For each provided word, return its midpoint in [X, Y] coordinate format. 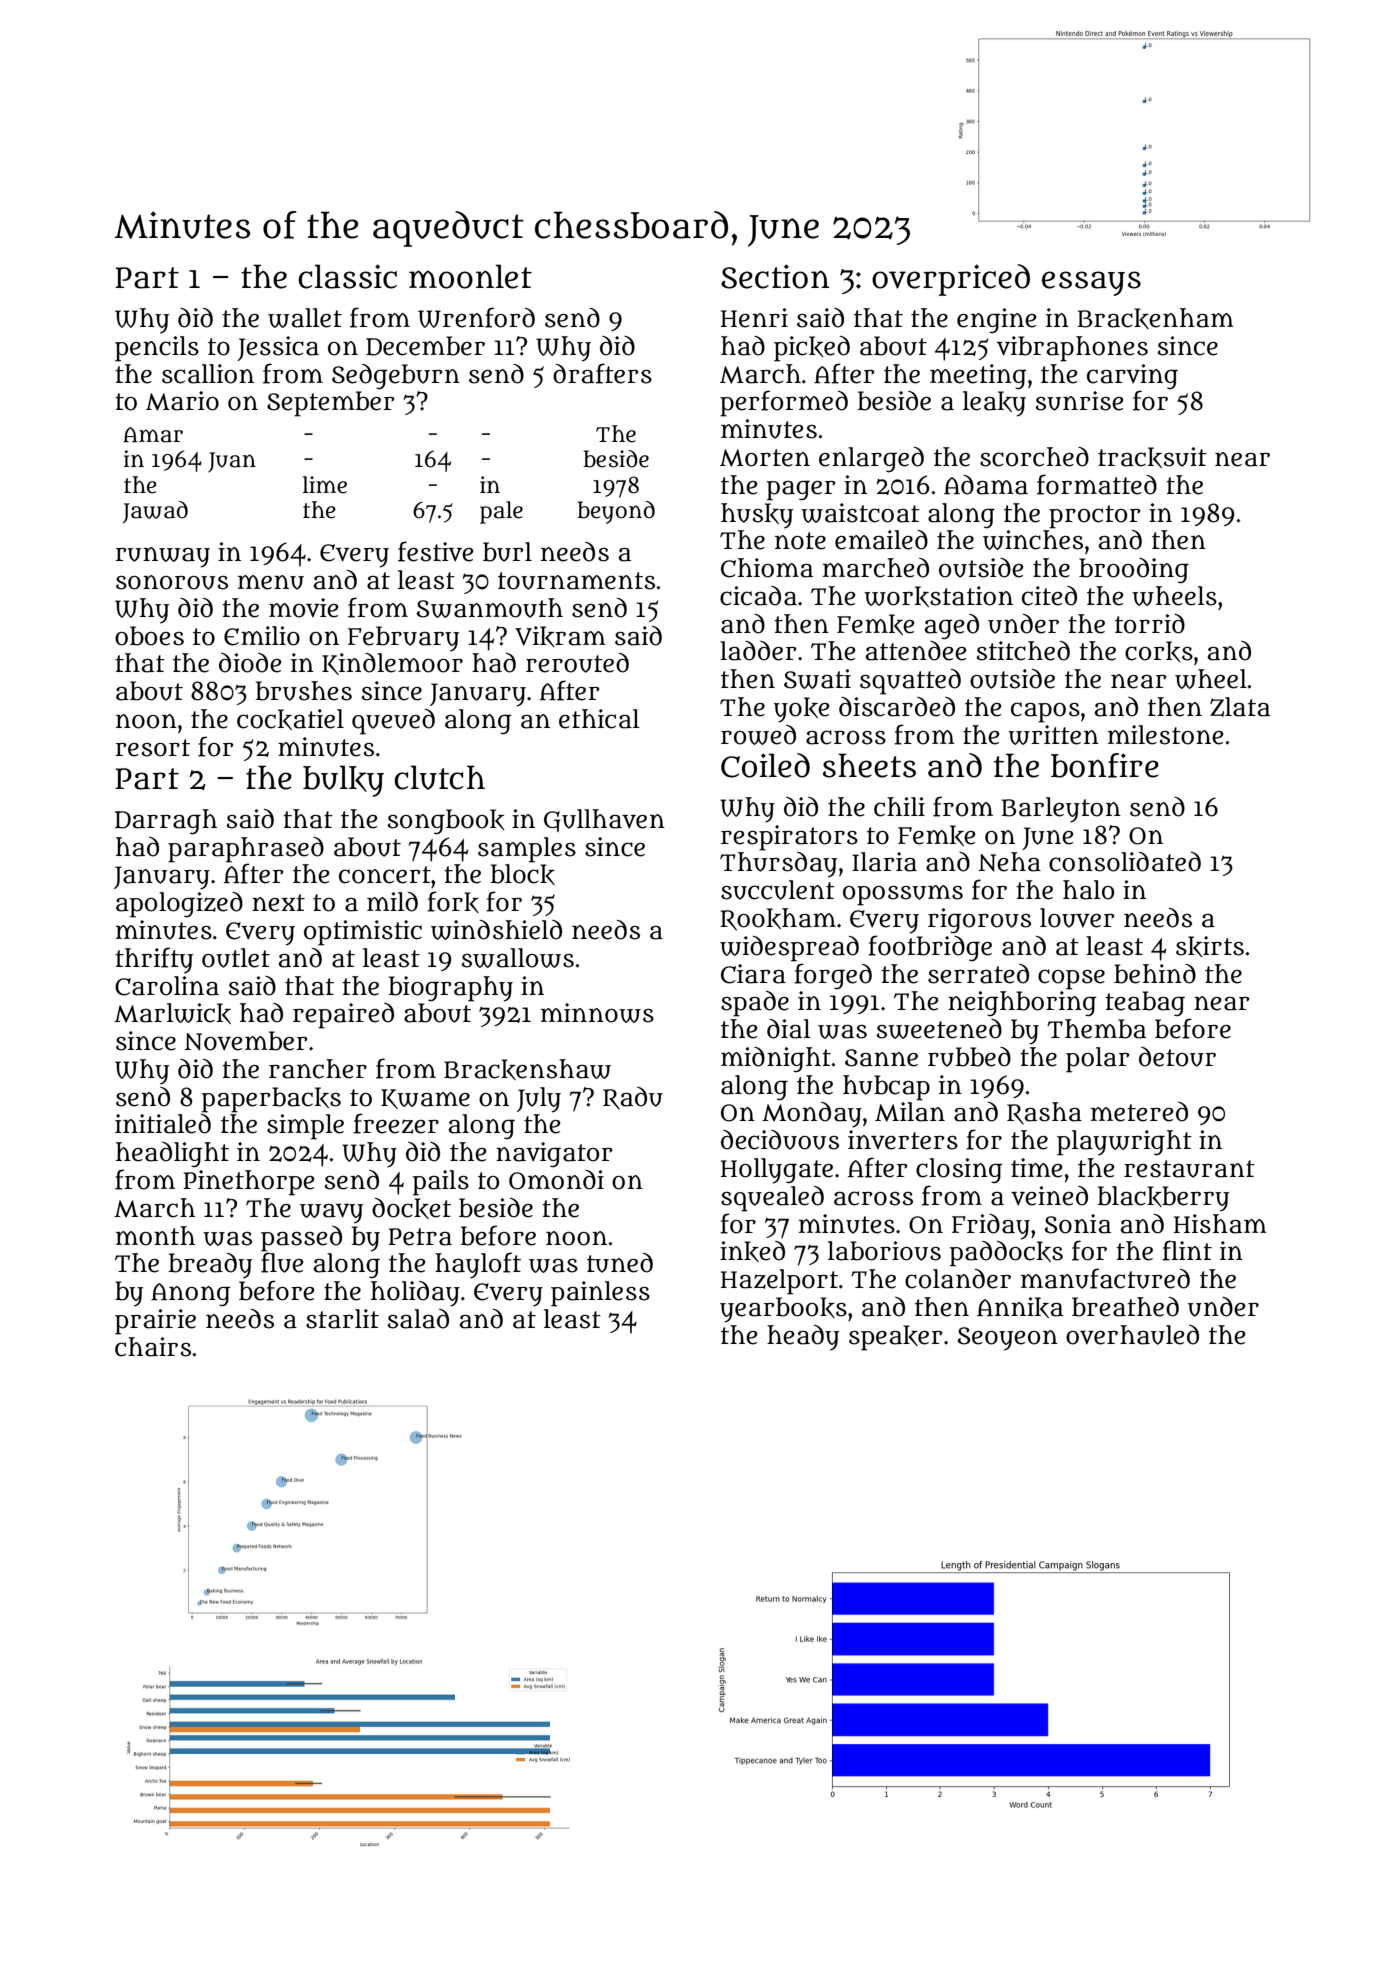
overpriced [951, 280]
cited [1049, 596]
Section [775, 276]
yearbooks [783, 1310]
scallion [208, 374]
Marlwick [172, 1013]
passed [301, 1239]
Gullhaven [604, 820]
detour [1177, 1057]
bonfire [1105, 765]
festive [435, 551]
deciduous [780, 1140]
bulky [343, 781]
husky [757, 516]
